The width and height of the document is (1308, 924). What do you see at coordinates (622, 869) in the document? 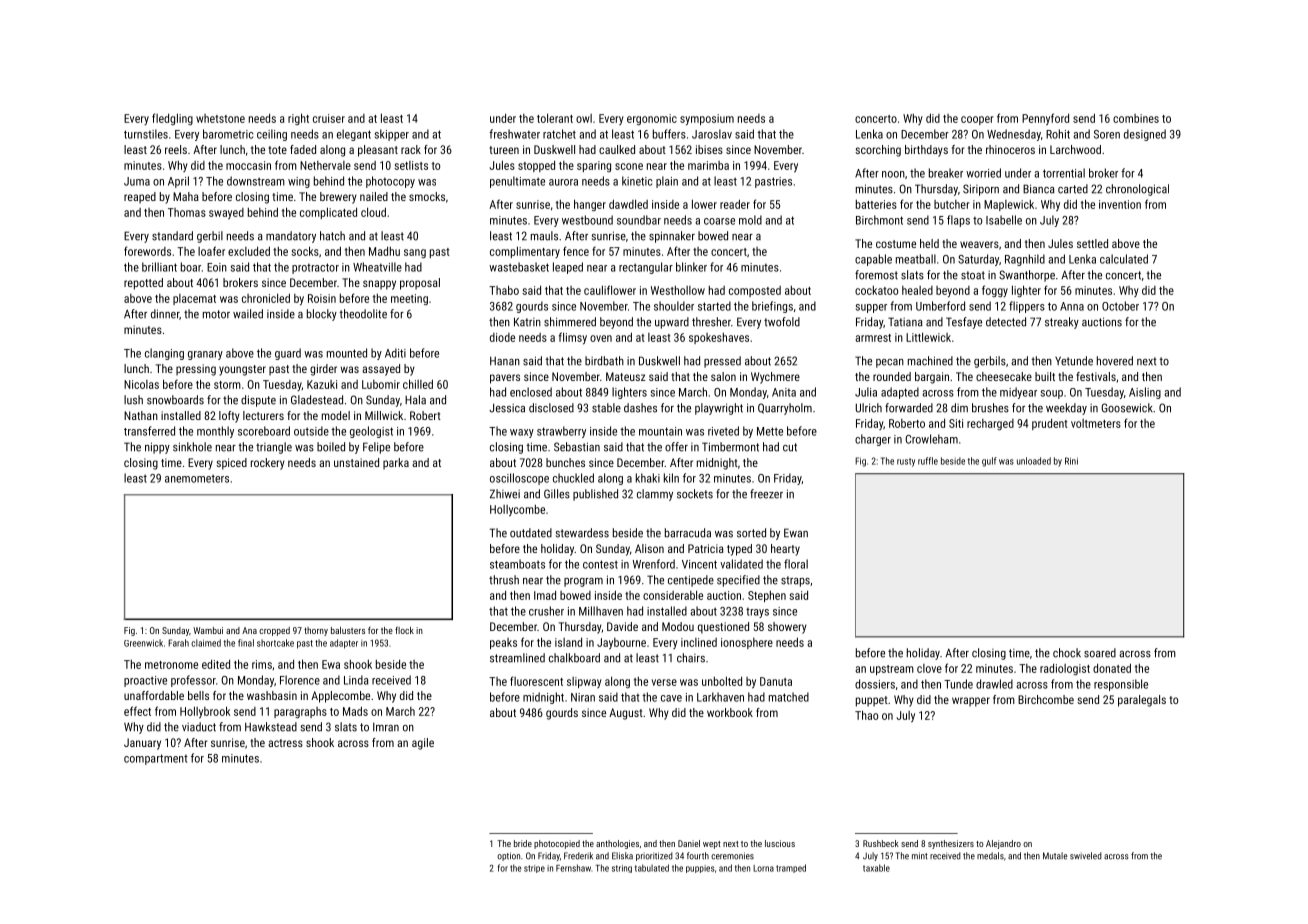
I see `string` at bounding box center [622, 869].
